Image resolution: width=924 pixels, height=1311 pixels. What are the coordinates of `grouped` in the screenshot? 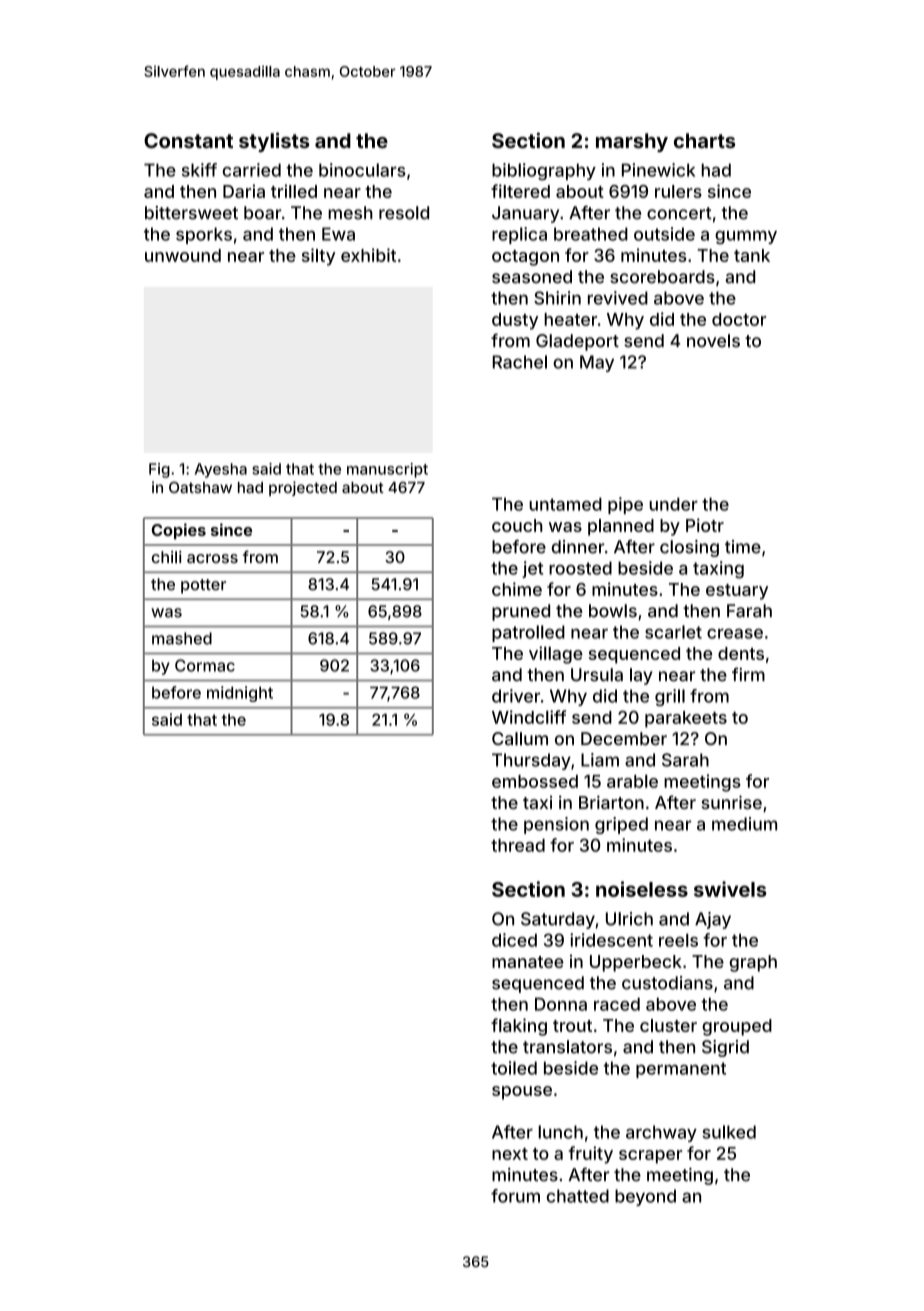 It's located at (737, 1027).
